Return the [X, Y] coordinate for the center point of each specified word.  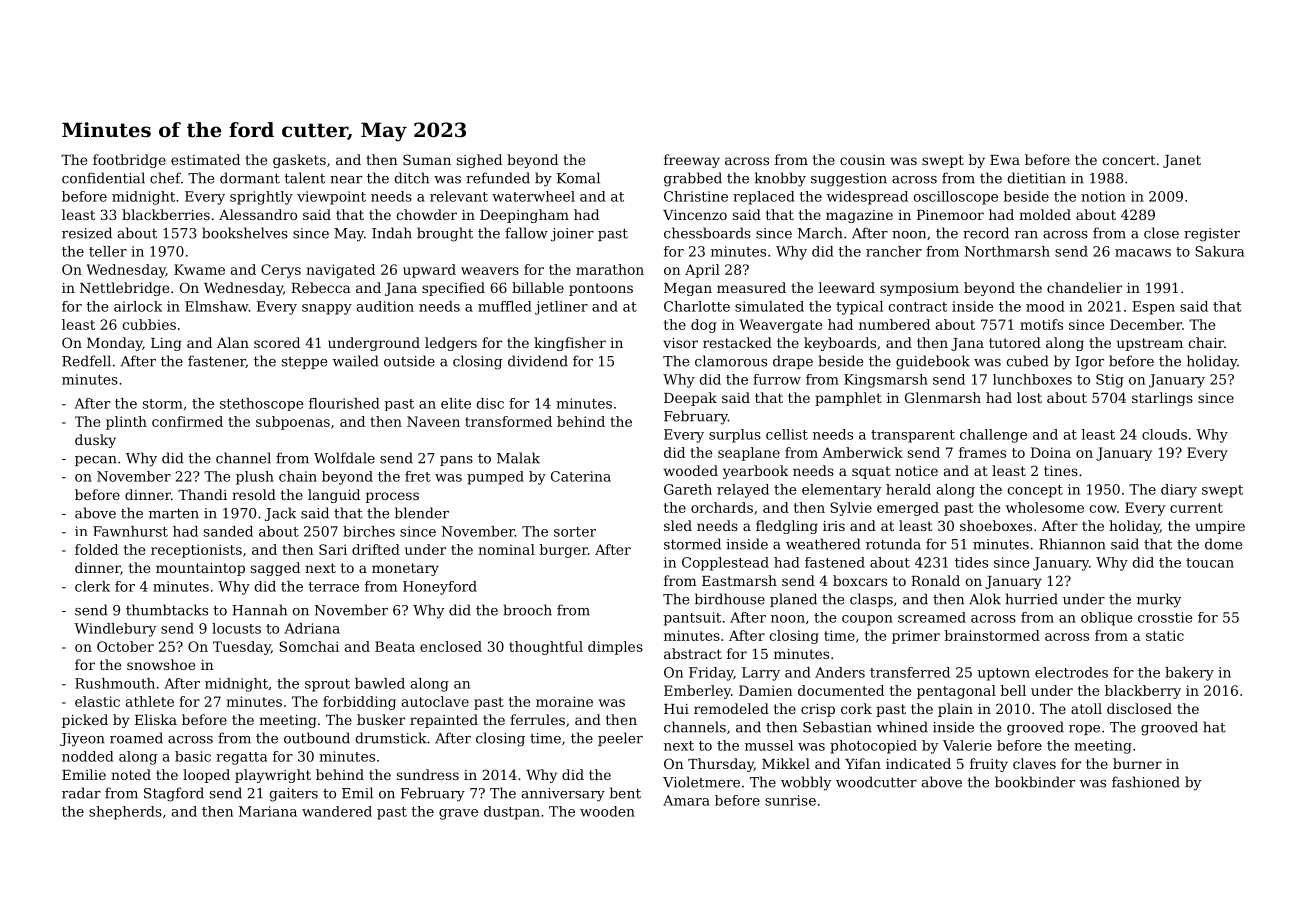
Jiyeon [82, 740]
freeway [692, 161]
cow [1103, 509]
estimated [205, 159]
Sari [333, 549]
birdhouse [730, 599]
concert [1129, 160]
